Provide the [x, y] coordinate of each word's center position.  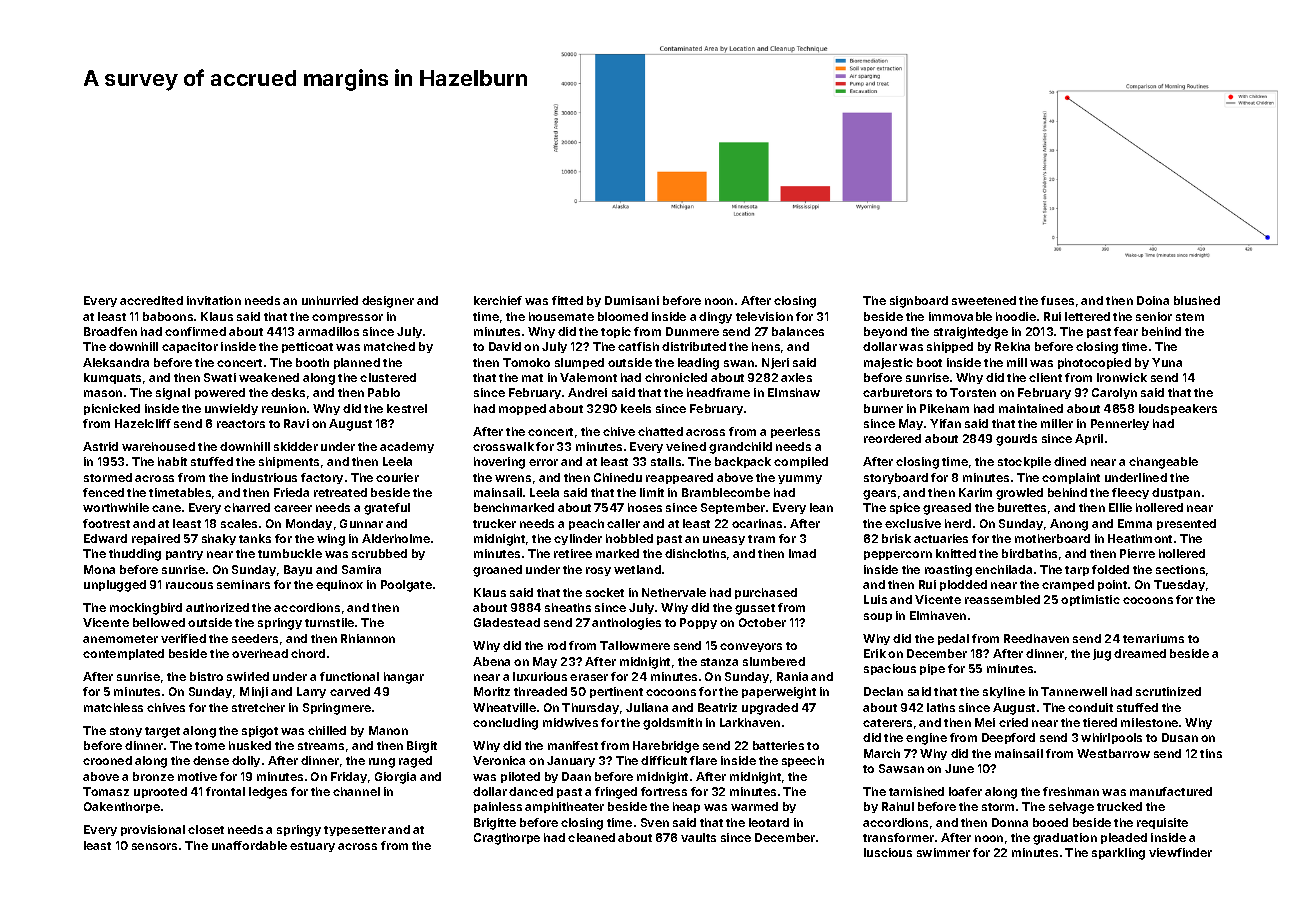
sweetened [984, 300]
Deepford [1008, 738]
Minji [254, 692]
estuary [312, 847]
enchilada [1003, 569]
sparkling [1118, 854]
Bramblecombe [726, 492]
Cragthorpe [507, 839]
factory [322, 478]
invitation [214, 300]
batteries [778, 745]
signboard [919, 302]
